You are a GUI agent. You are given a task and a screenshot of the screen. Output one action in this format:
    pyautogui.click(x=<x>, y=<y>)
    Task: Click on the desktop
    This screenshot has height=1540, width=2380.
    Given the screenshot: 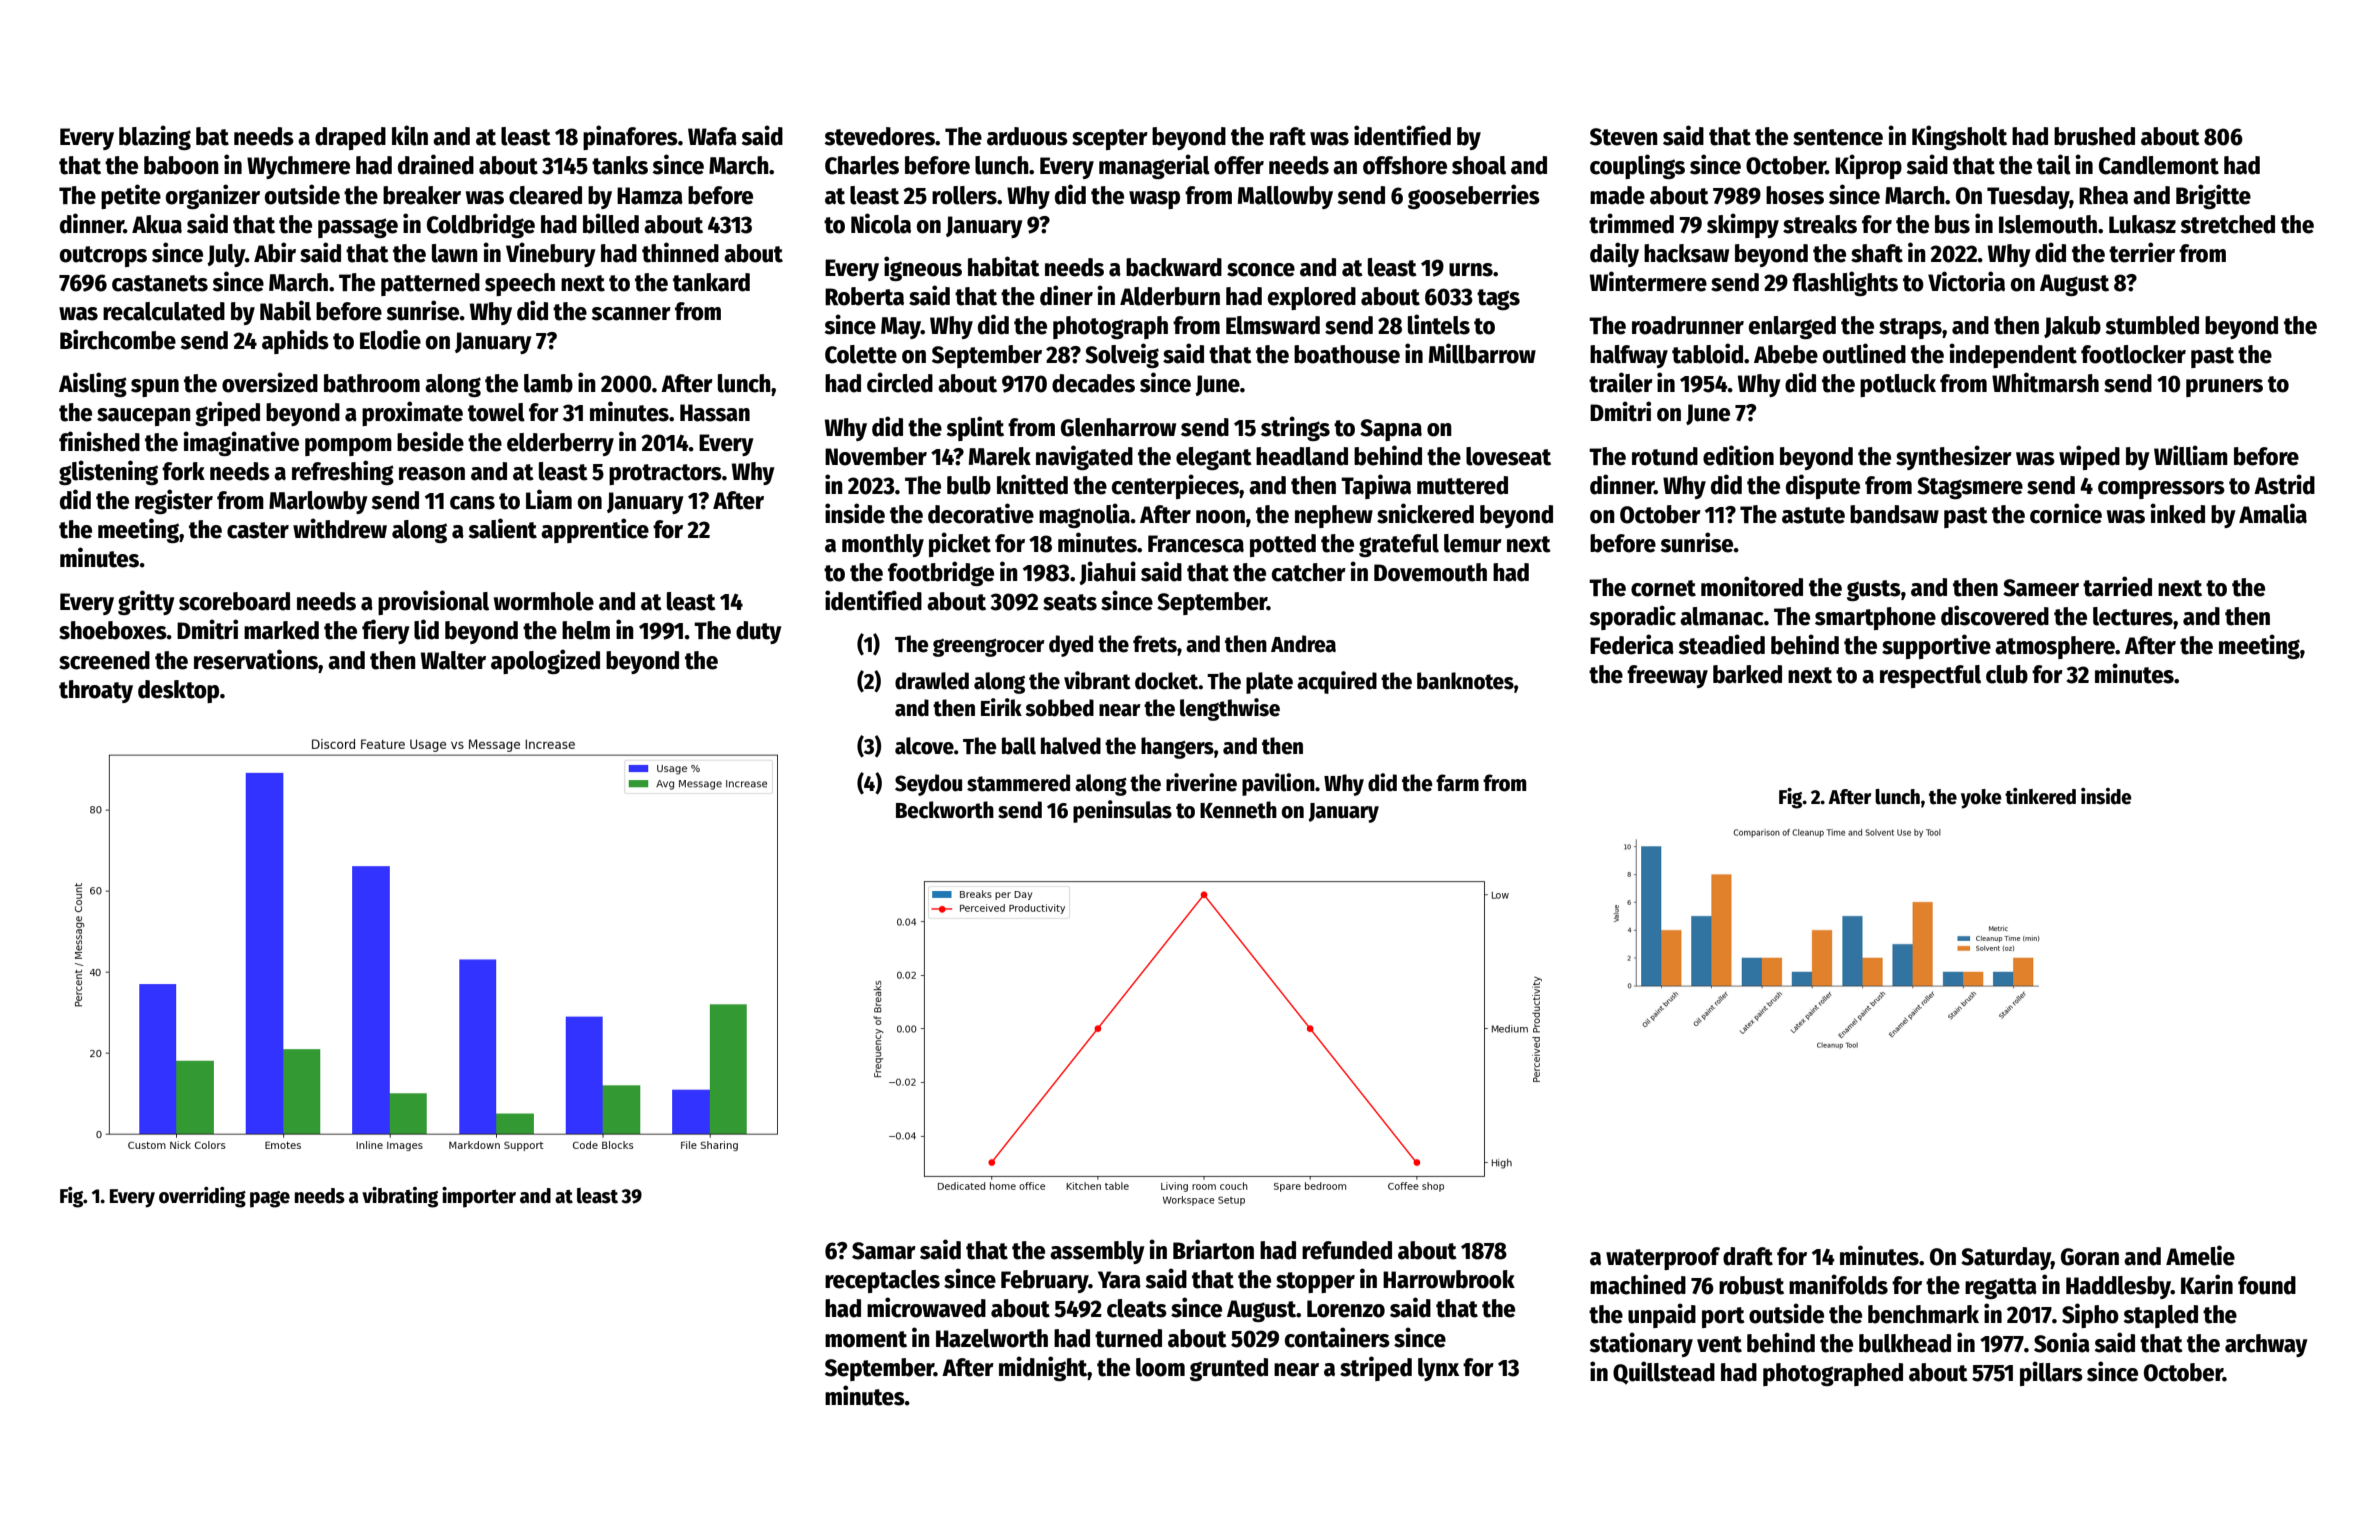 What is the action you would take?
    pyautogui.click(x=178, y=691)
